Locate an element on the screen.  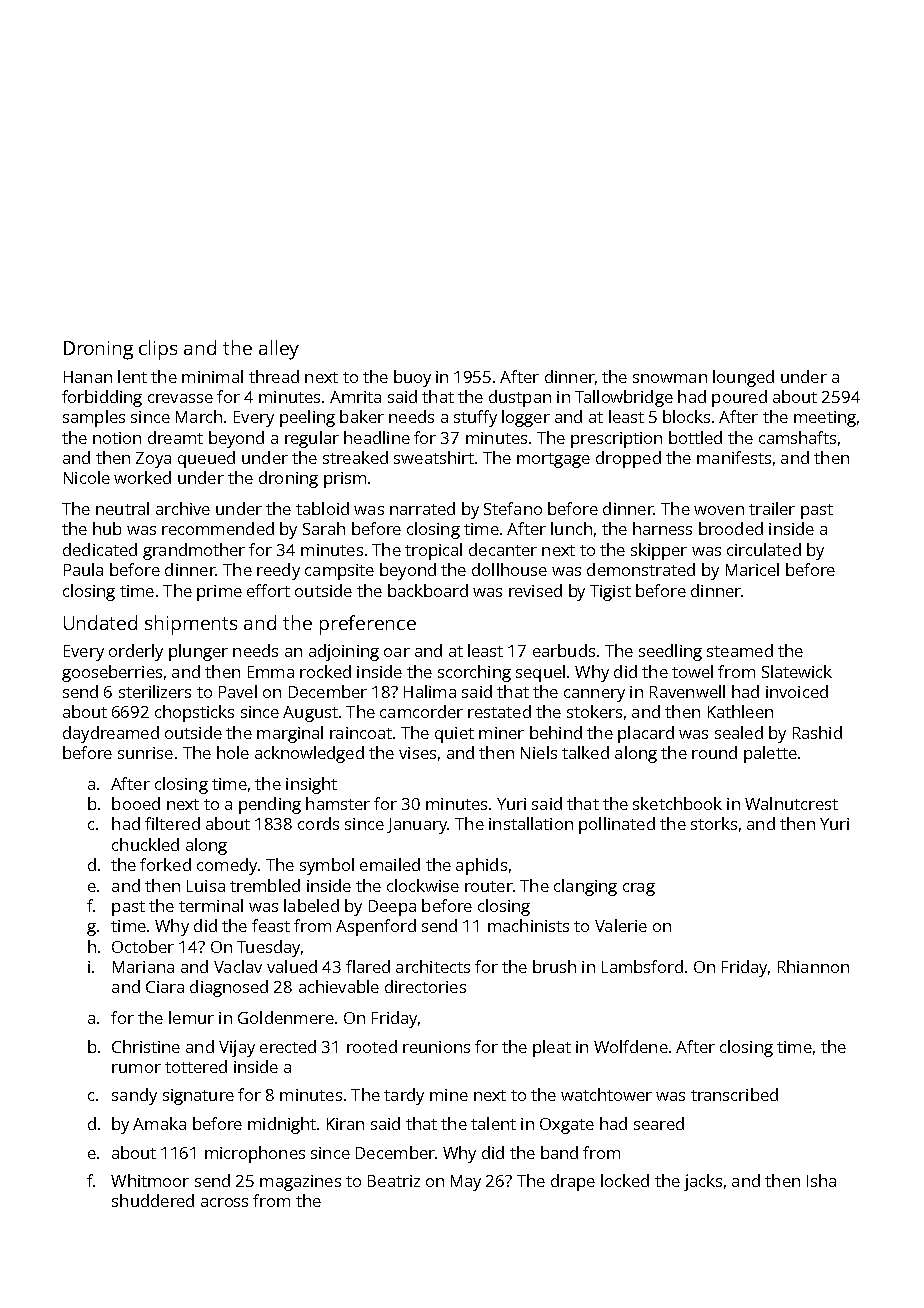
buoy is located at coordinates (412, 378).
